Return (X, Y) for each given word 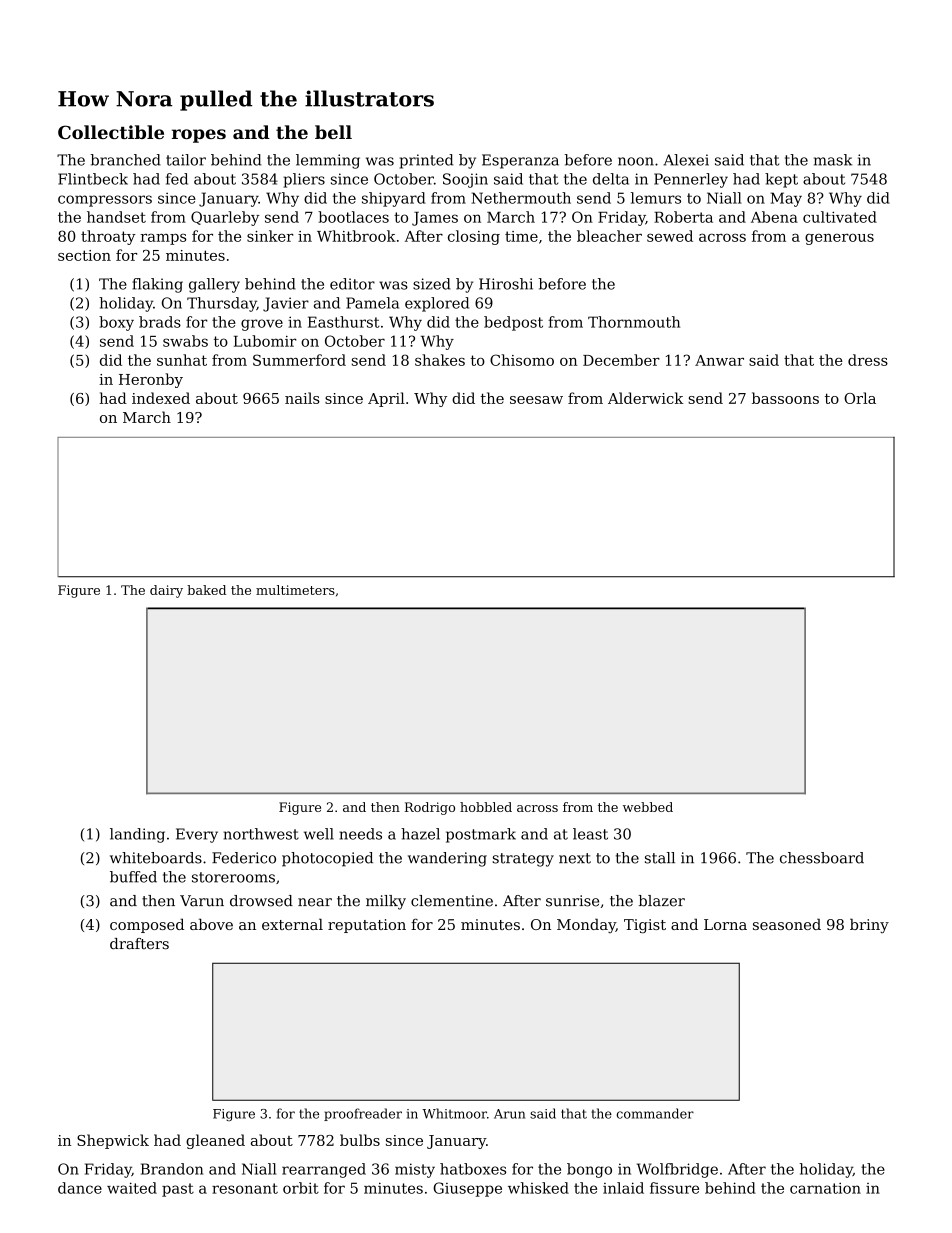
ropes (199, 136)
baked (206, 590)
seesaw (536, 400)
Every (197, 835)
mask (833, 160)
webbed (648, 807)
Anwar (719, 360)
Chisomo (522, 360)
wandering (447, 859)
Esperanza (520, 161)
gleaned (215, 1141)
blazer (662, 901)
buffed (133, 877)
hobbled (486, 807)
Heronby (151, 380)
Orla (860, 398)
